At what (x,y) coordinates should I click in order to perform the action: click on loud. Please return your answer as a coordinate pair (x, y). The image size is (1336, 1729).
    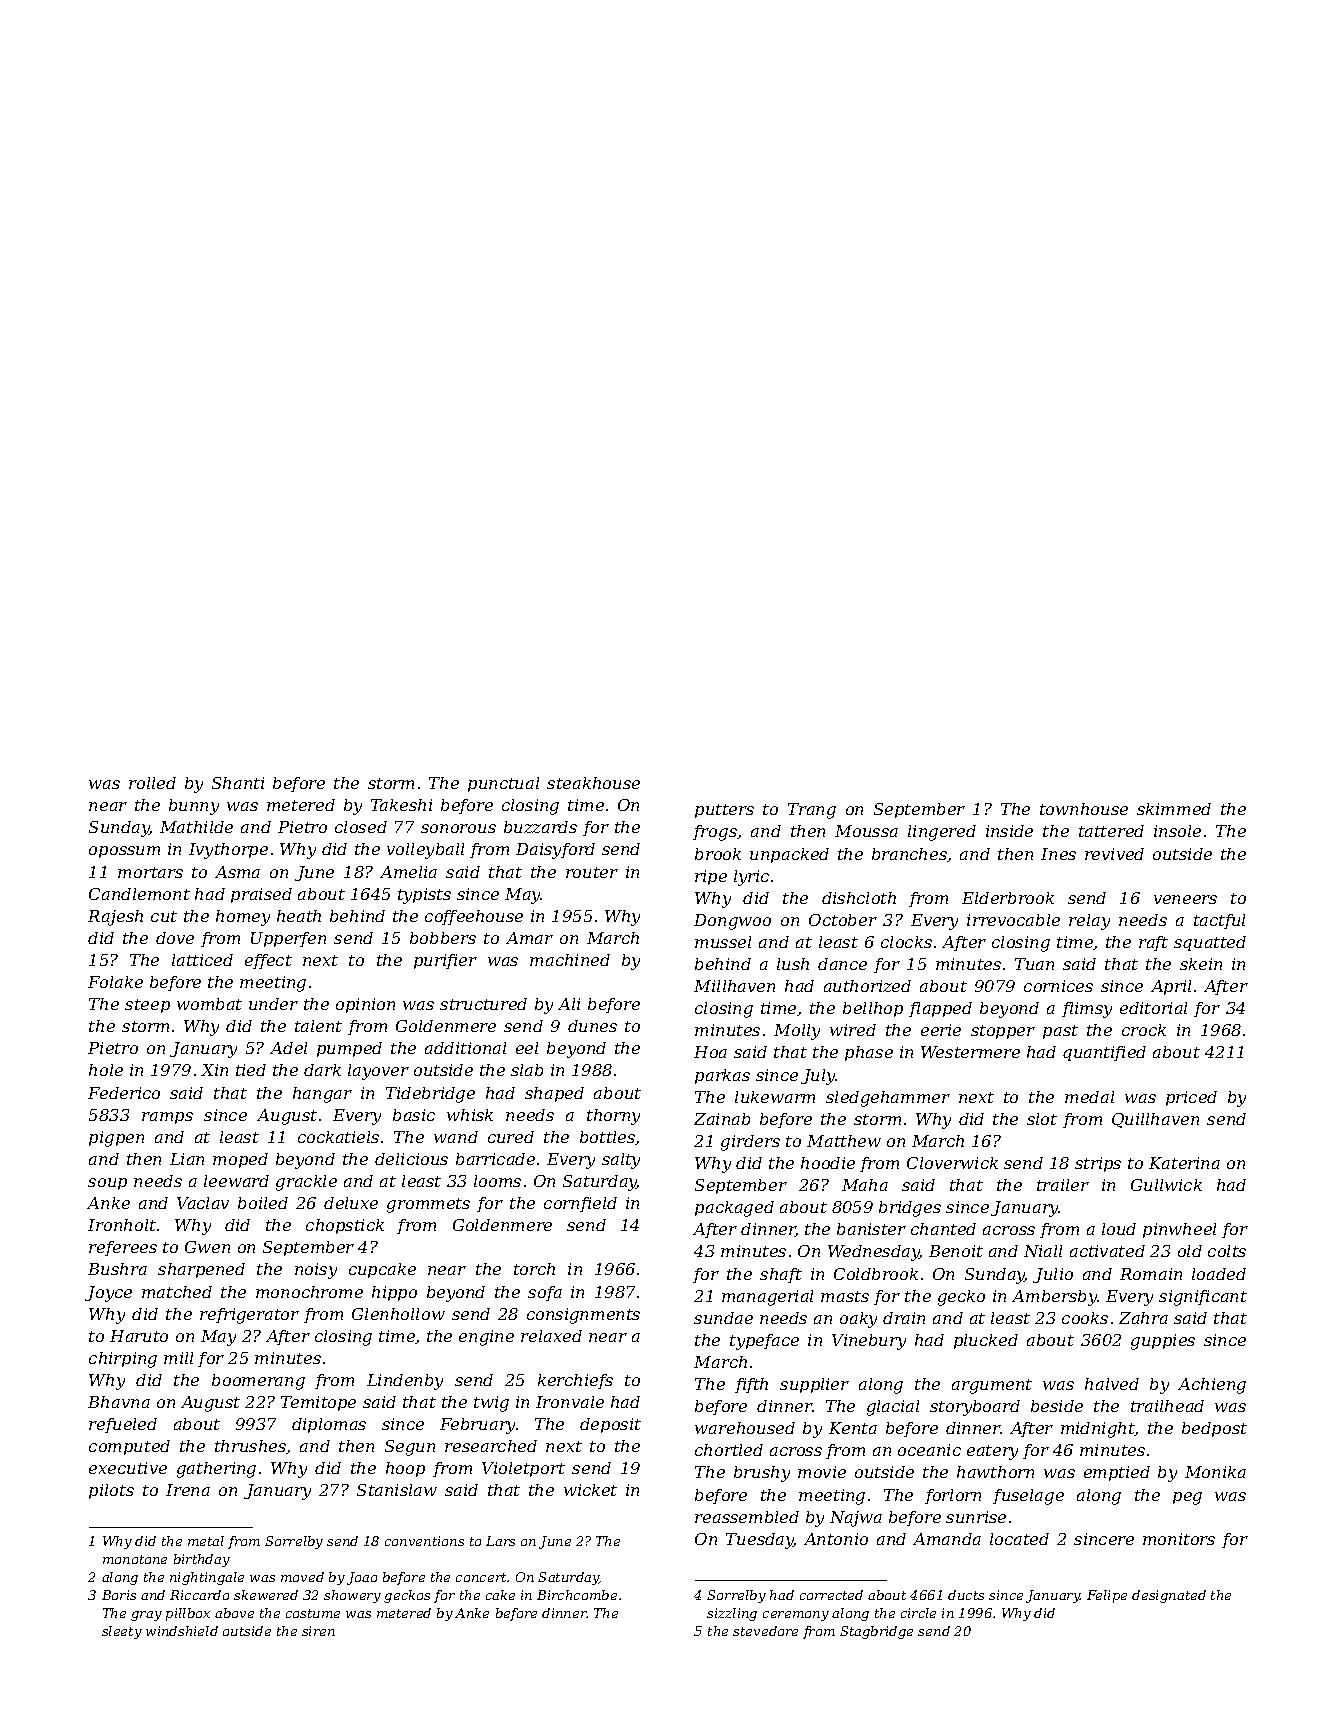
    Looking at the image, I should click on (1119, 1229).
